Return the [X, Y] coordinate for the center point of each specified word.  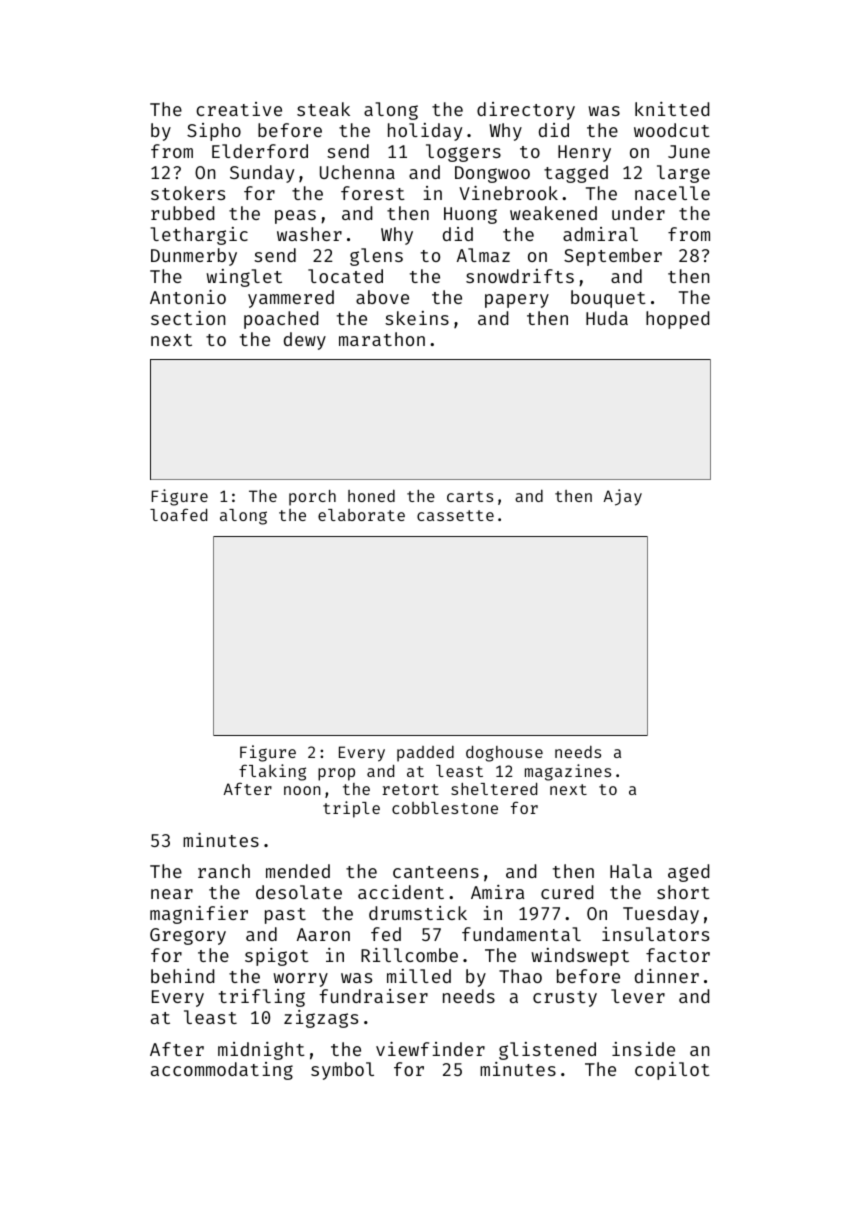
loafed [178, 514]
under [638, 213]
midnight [261, 1051]
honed [371, 496]
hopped [677, 320]
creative [239, 109]
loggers [463, 153]
